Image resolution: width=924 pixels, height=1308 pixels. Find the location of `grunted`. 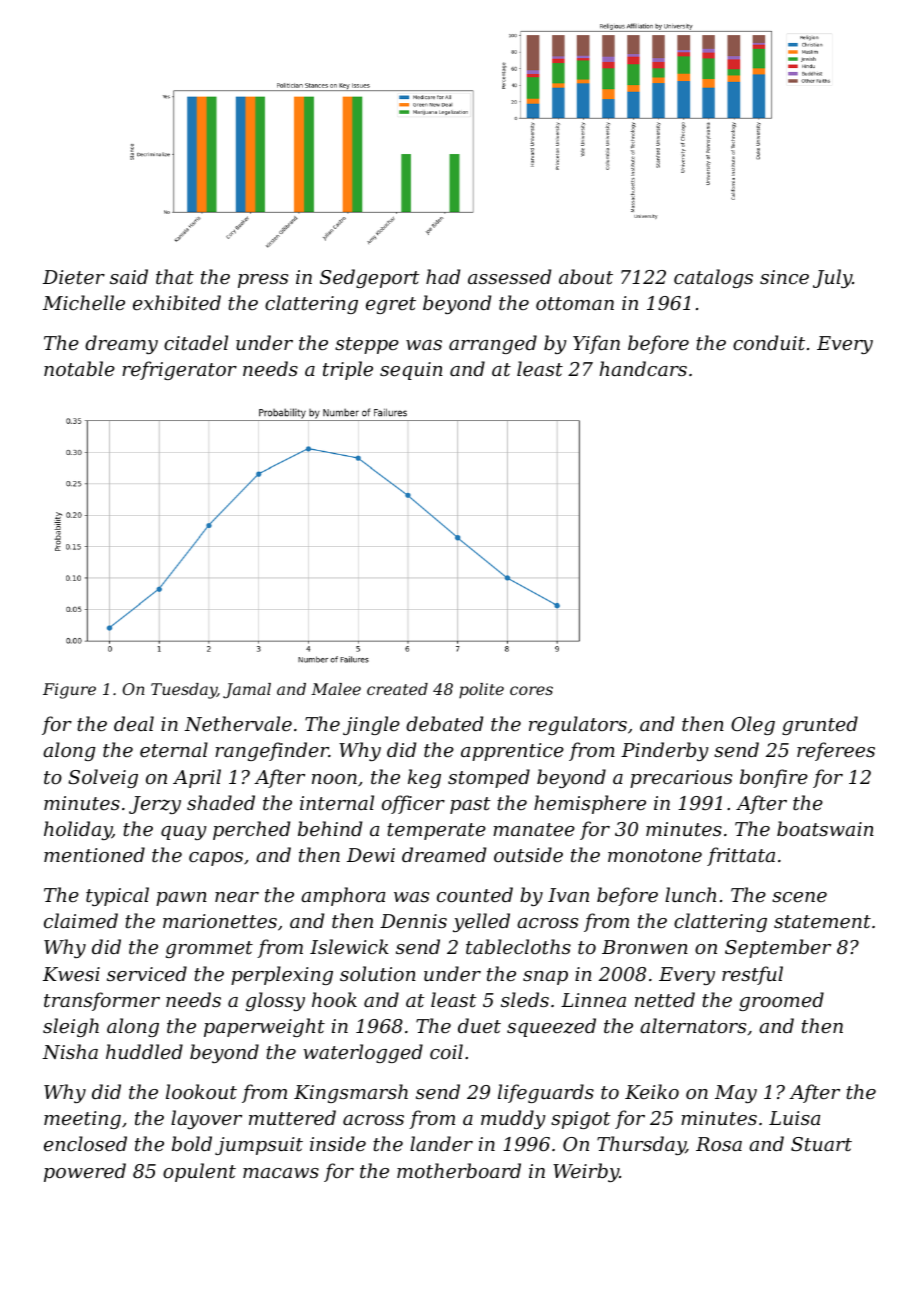

grunted is located at coordinates (820, 725).
